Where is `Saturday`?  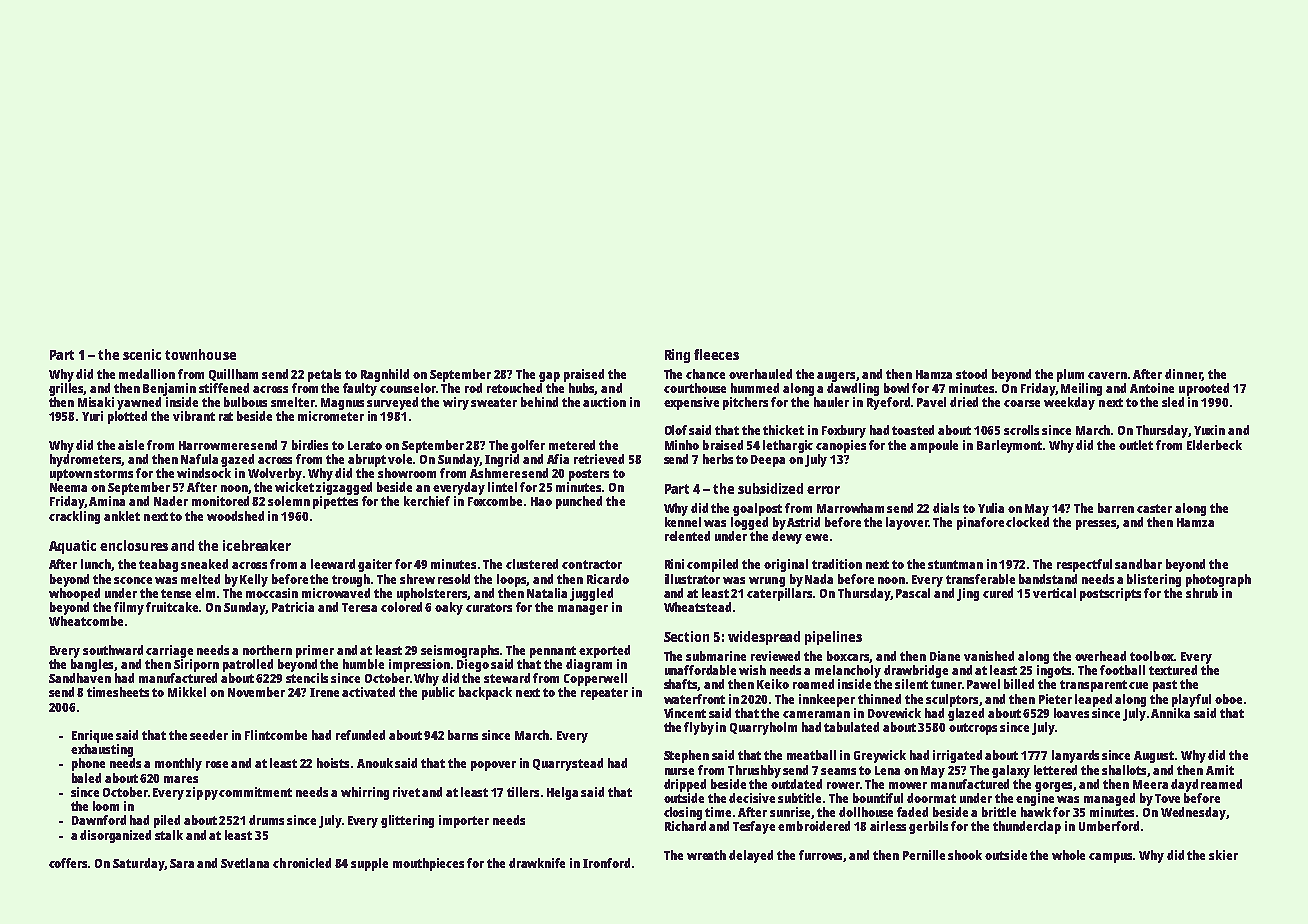 Saturday is located at coordinates (138, 864).
